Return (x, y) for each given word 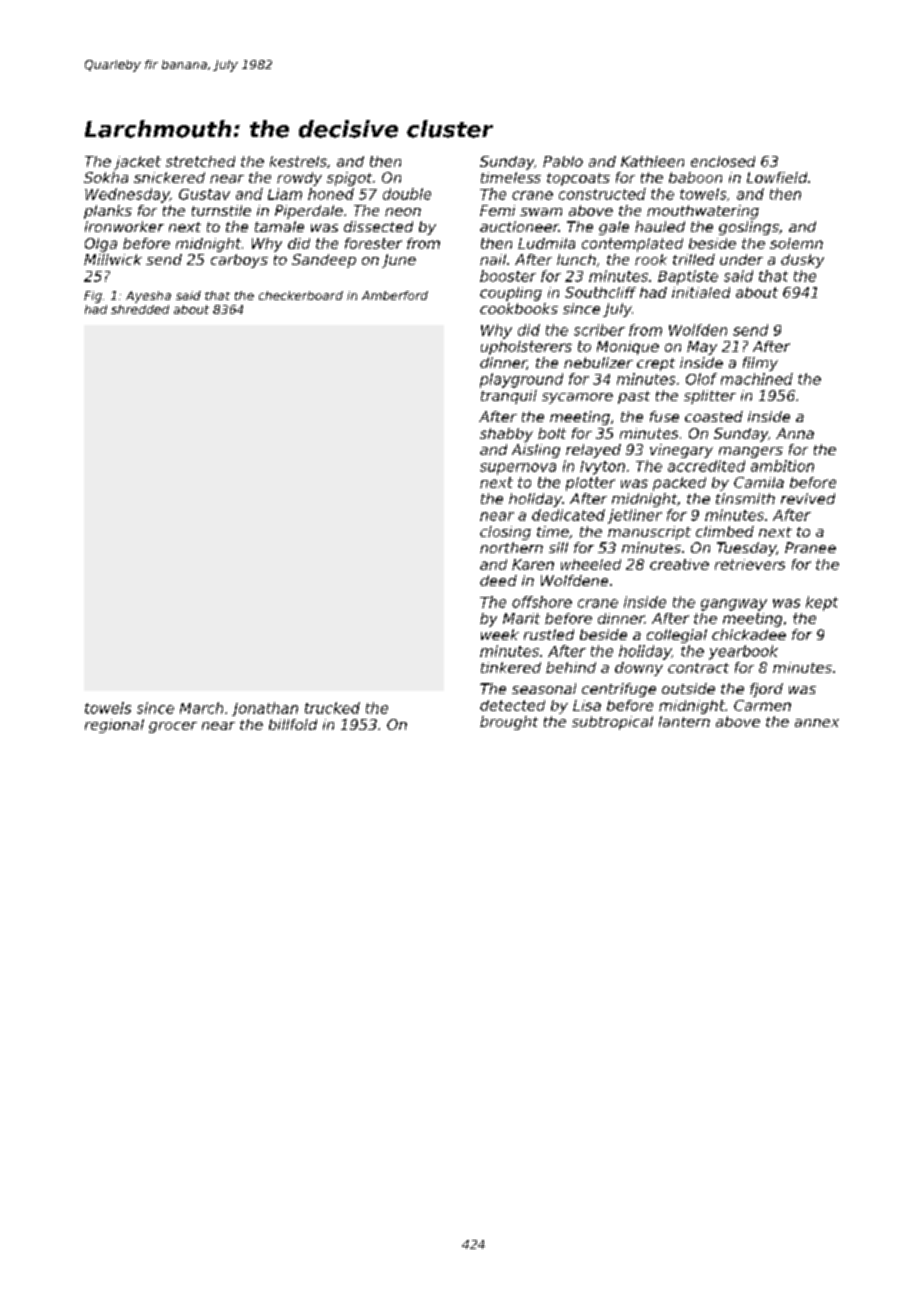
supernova (518, 469)
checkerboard (301, 295)
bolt (552, 433)
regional (114, 726)
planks (108, 212)
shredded (140, 309)
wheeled (591, 564)
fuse (664, 416)
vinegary (681, 451)
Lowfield (777, 177)
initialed (701, 292)
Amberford (395, 295)
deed (498, 580)
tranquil (509, 397)
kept (822, 603)
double (407, 194)
